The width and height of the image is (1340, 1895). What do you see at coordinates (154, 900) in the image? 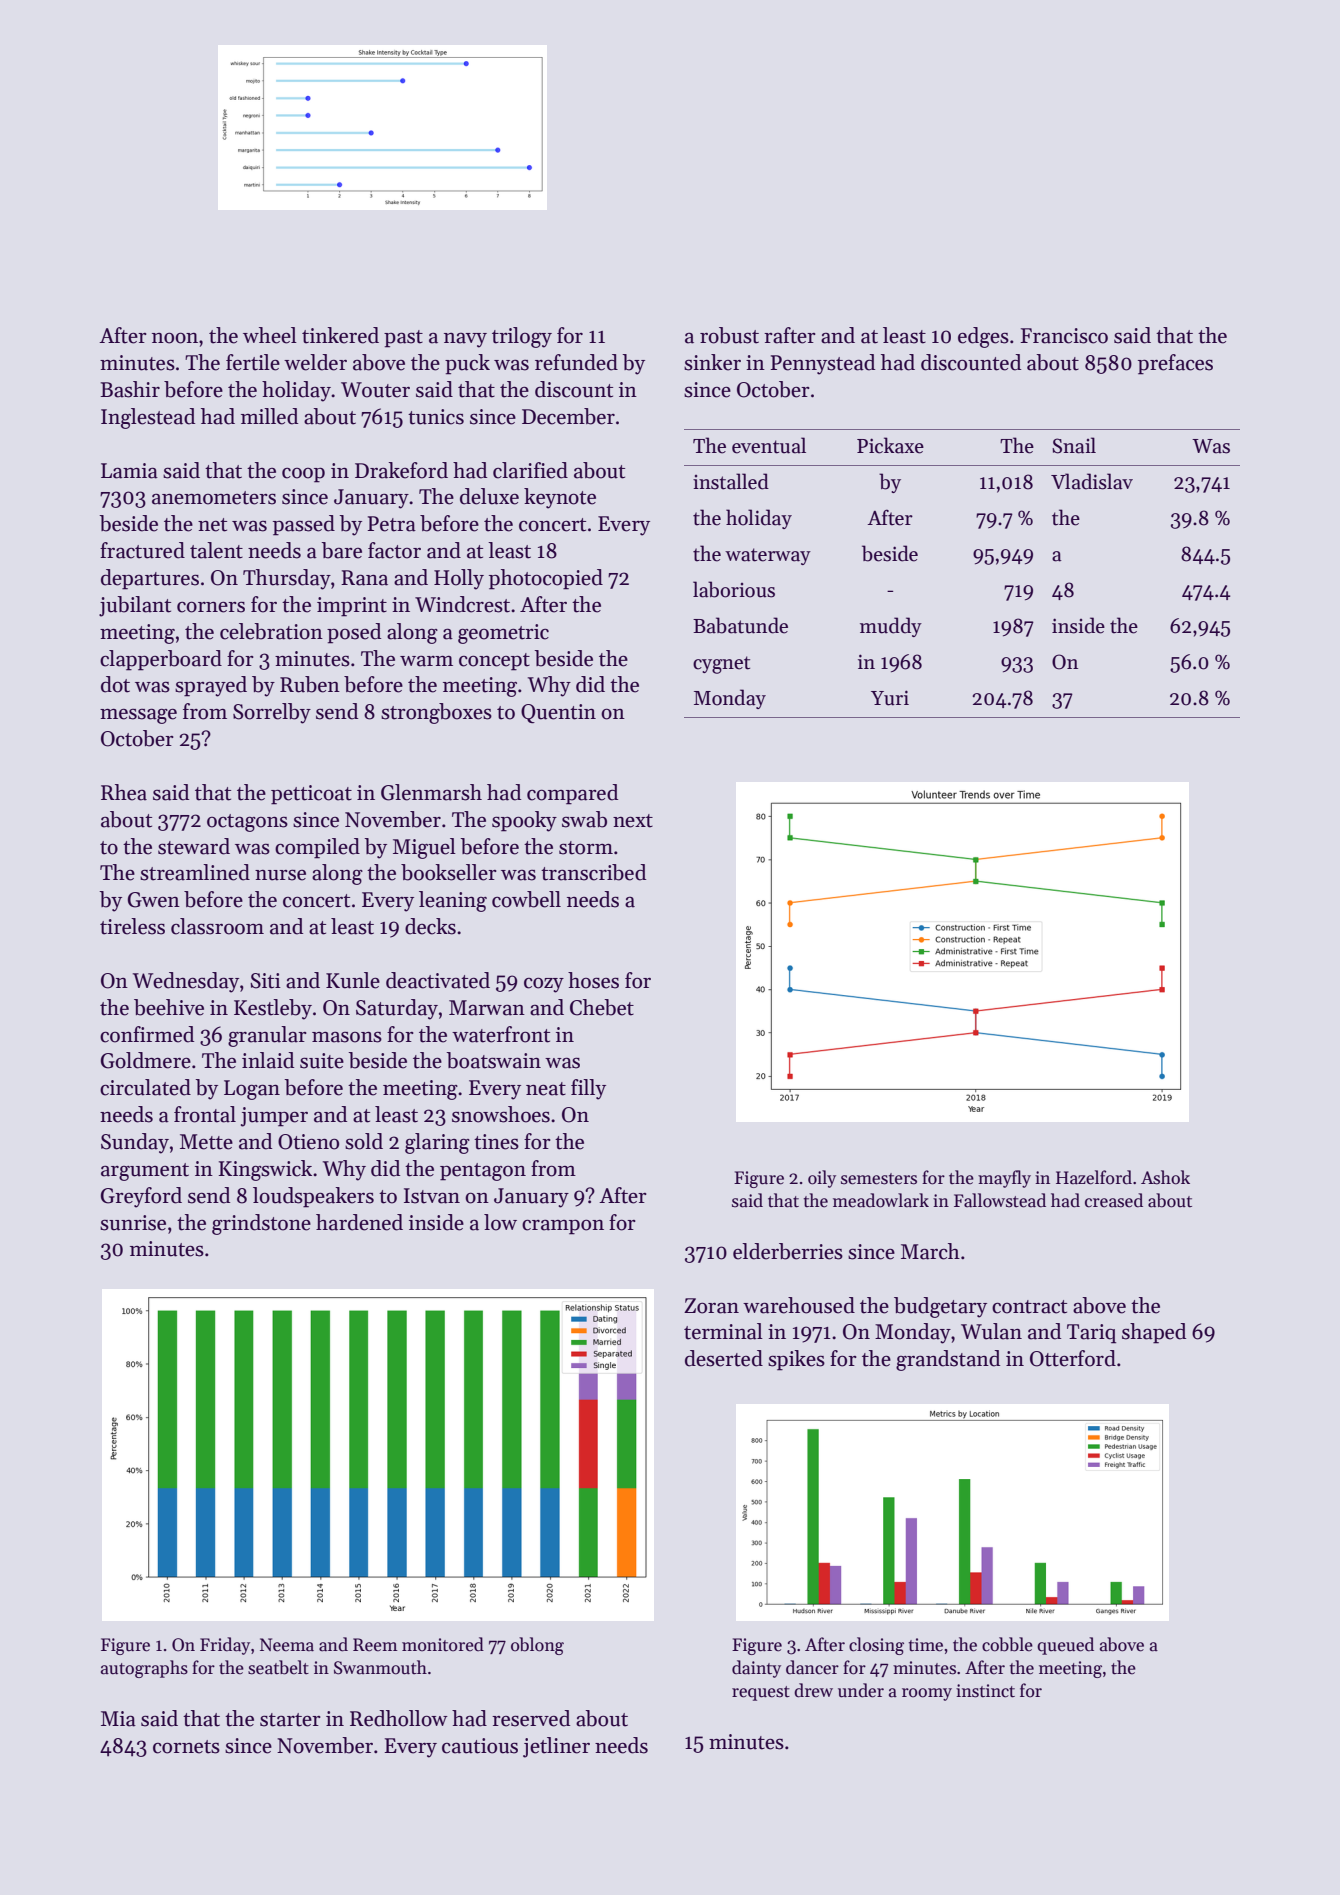
I see `Gwen` at bounding box center [154, 900].
